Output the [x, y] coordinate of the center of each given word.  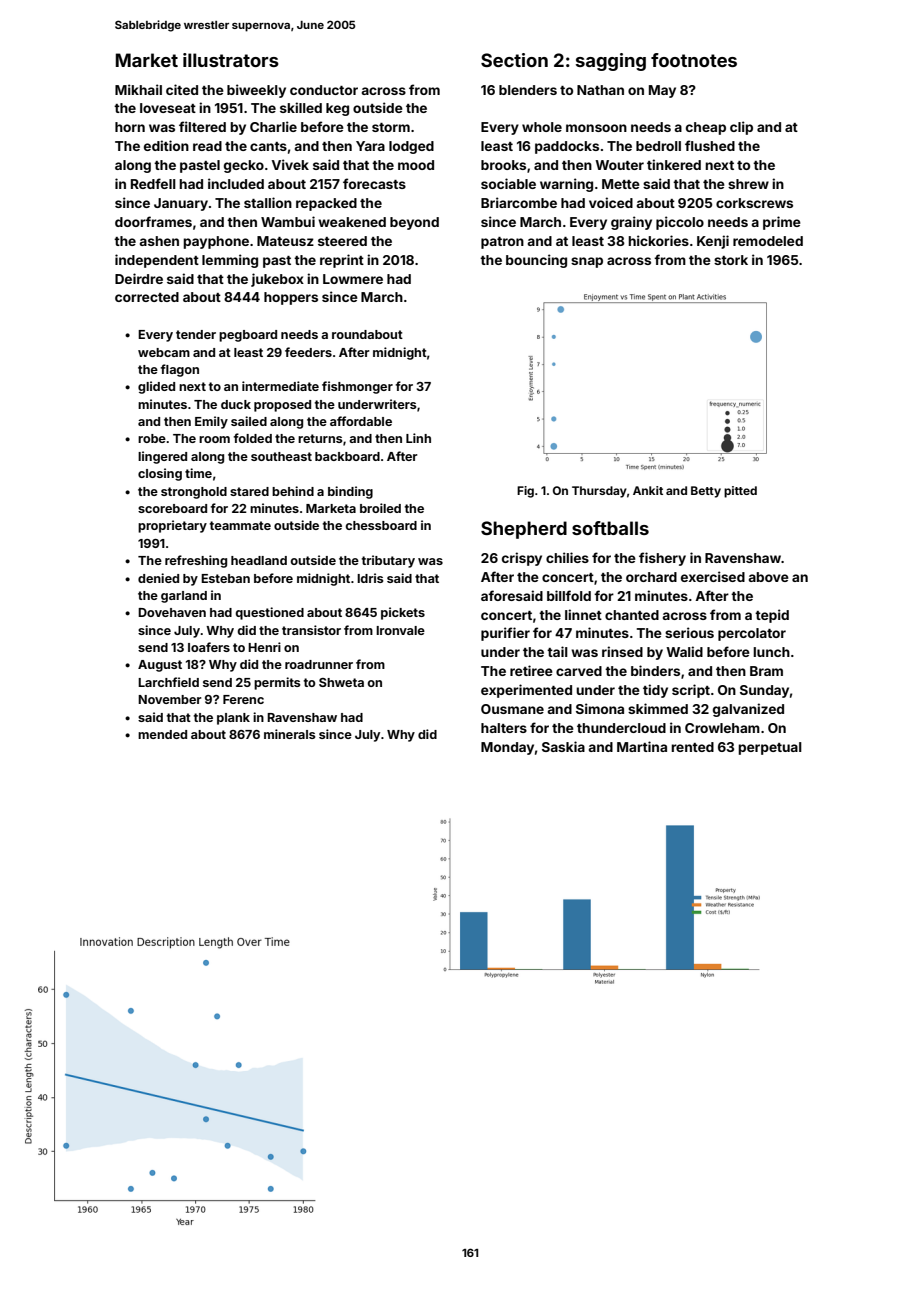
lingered [162, 457]
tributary [388, 561]
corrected [147, 297]
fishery [662, 559]
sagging [611, 62]
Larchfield [168, 682]
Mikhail [138, 89]
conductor [324, 90]
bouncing [536, 261]
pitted [740, 492]
